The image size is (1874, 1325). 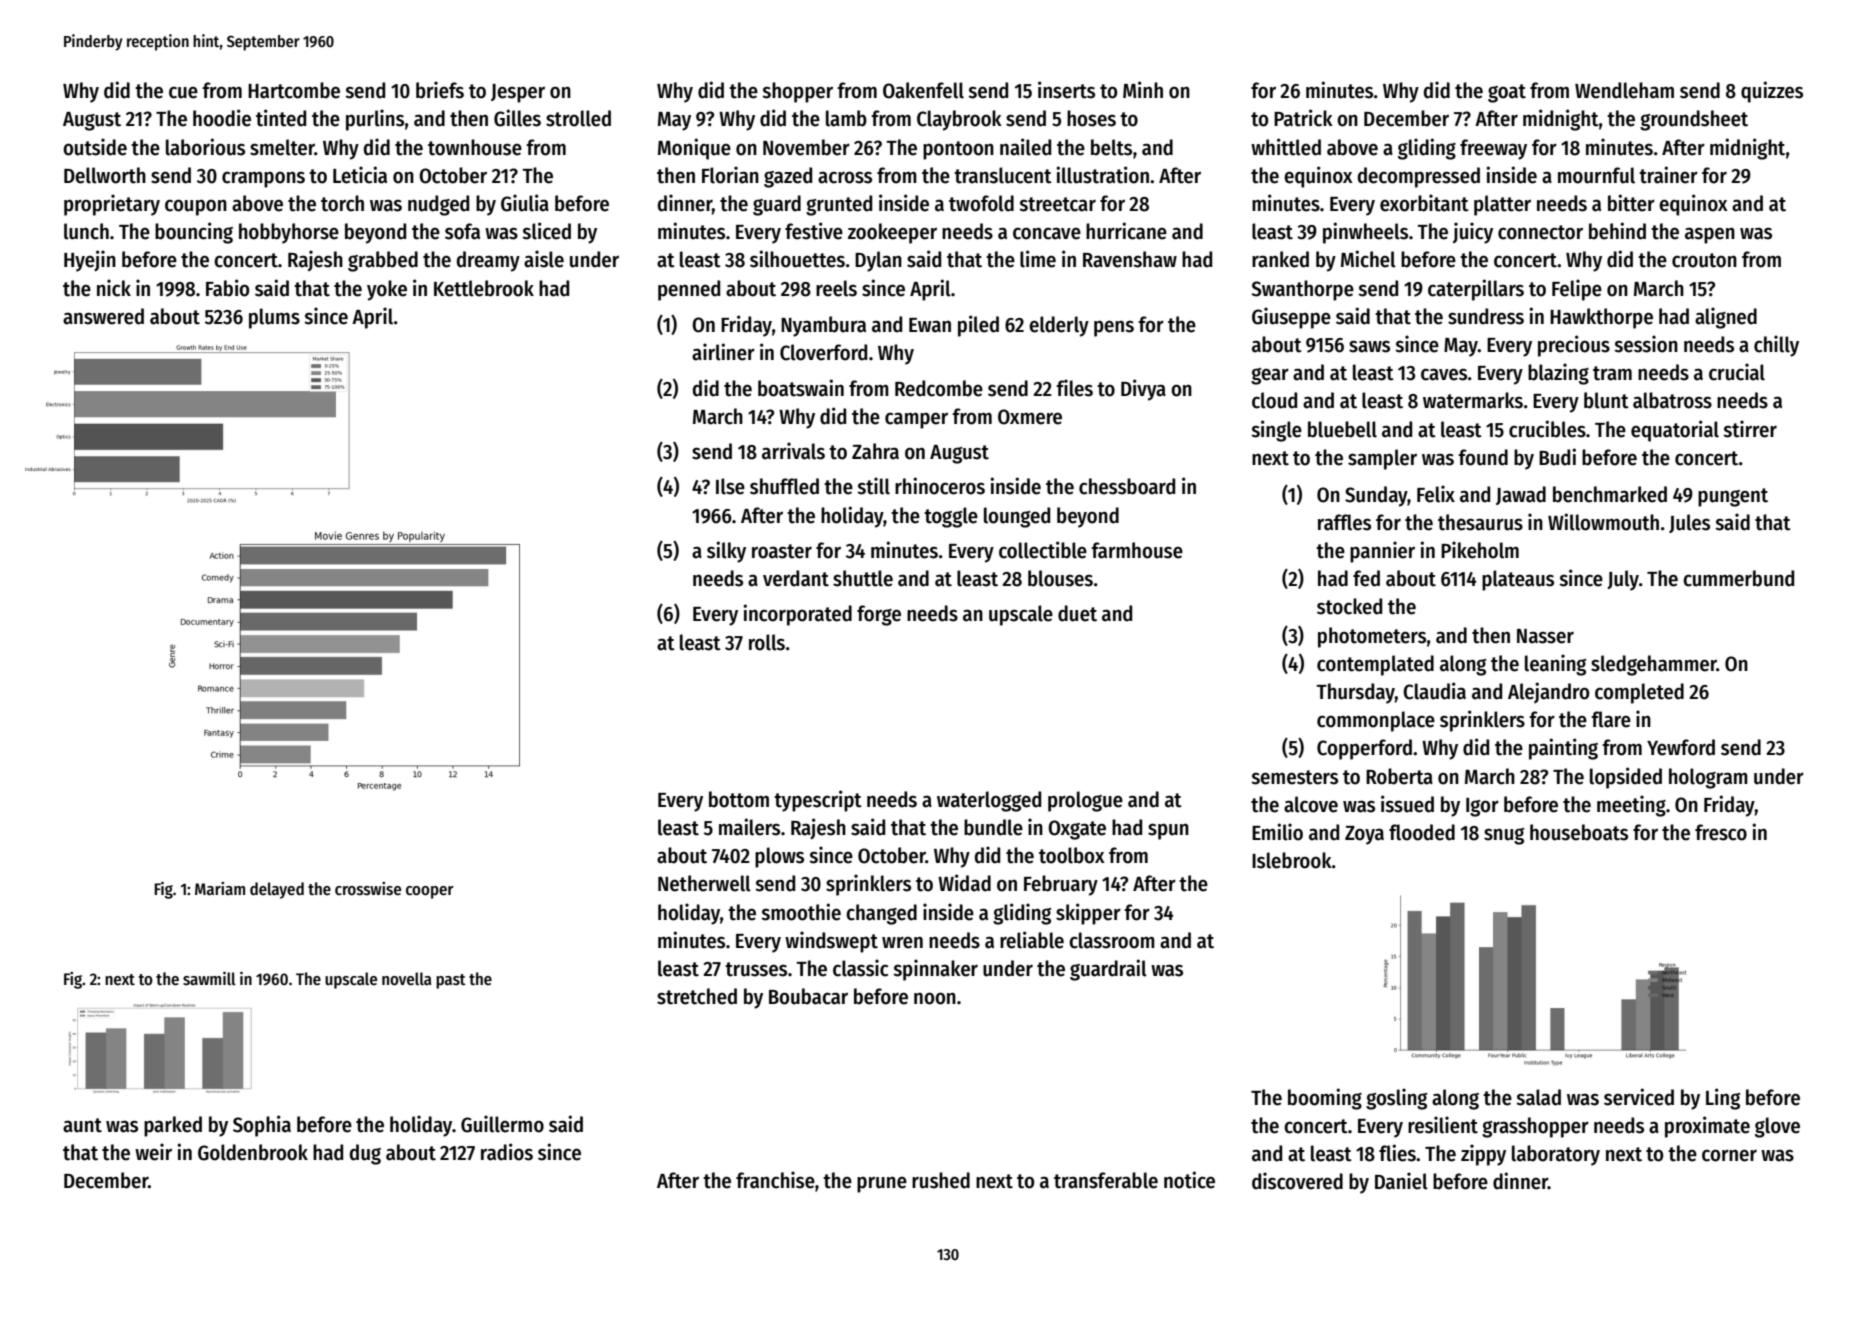 I want to click on Felix, so click(x=1436, y=494).
